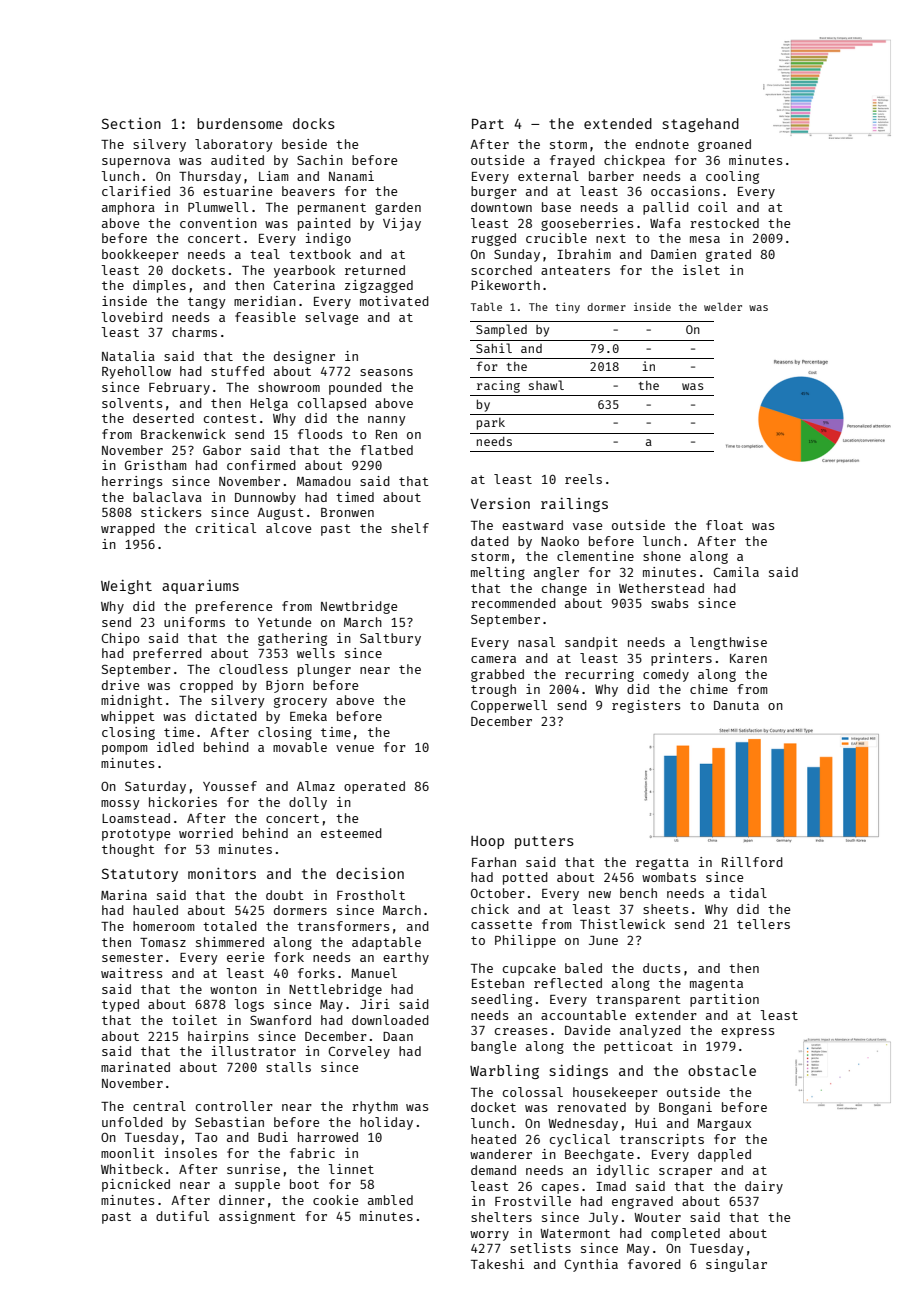 The image size is (908, 1316). I want to click on burdensome, so click(240, 123).
